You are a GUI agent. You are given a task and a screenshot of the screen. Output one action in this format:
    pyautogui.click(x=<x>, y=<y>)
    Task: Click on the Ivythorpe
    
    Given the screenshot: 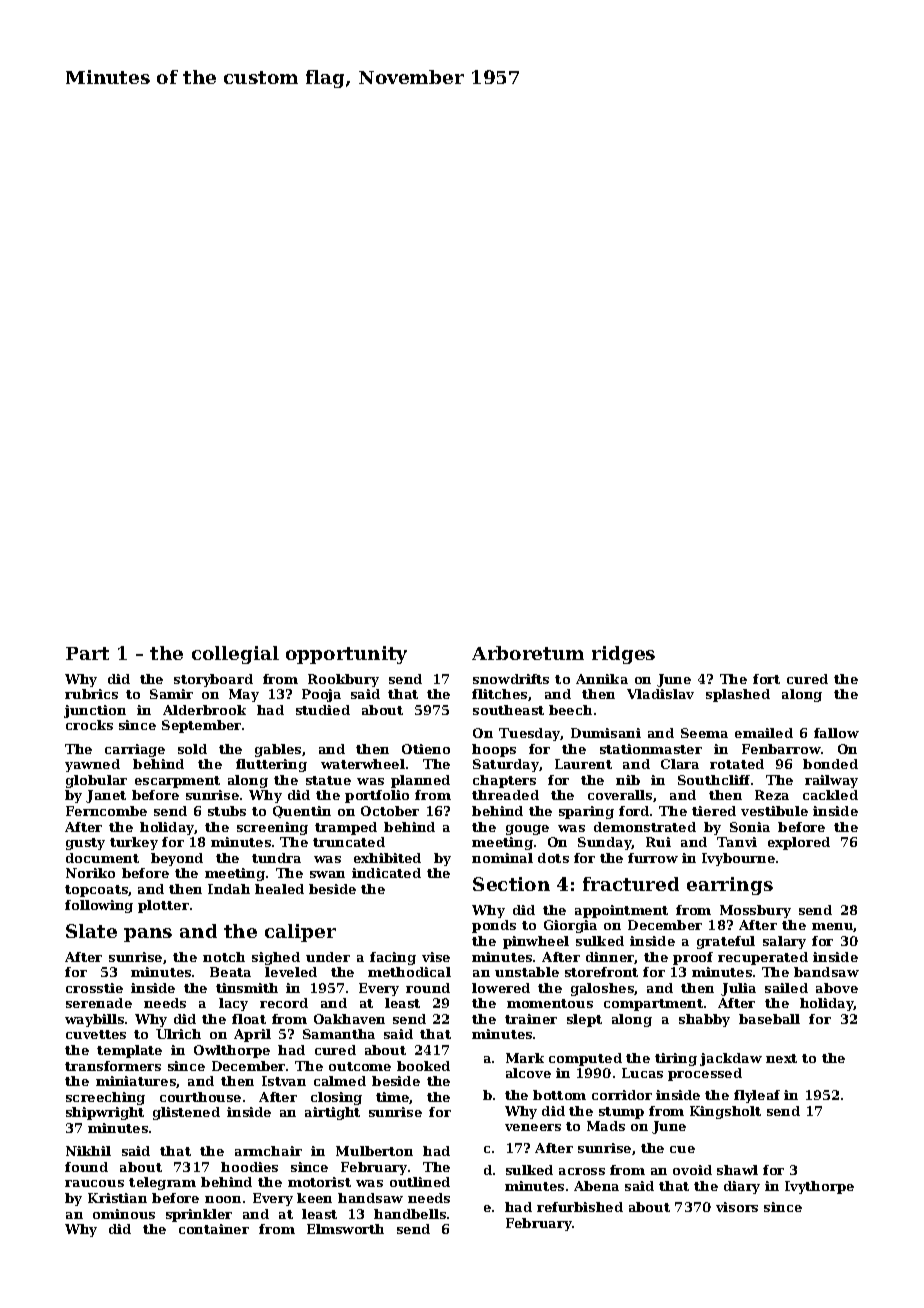 What is the action you would take?
    pyautogui.click(x=819, y=1187)
